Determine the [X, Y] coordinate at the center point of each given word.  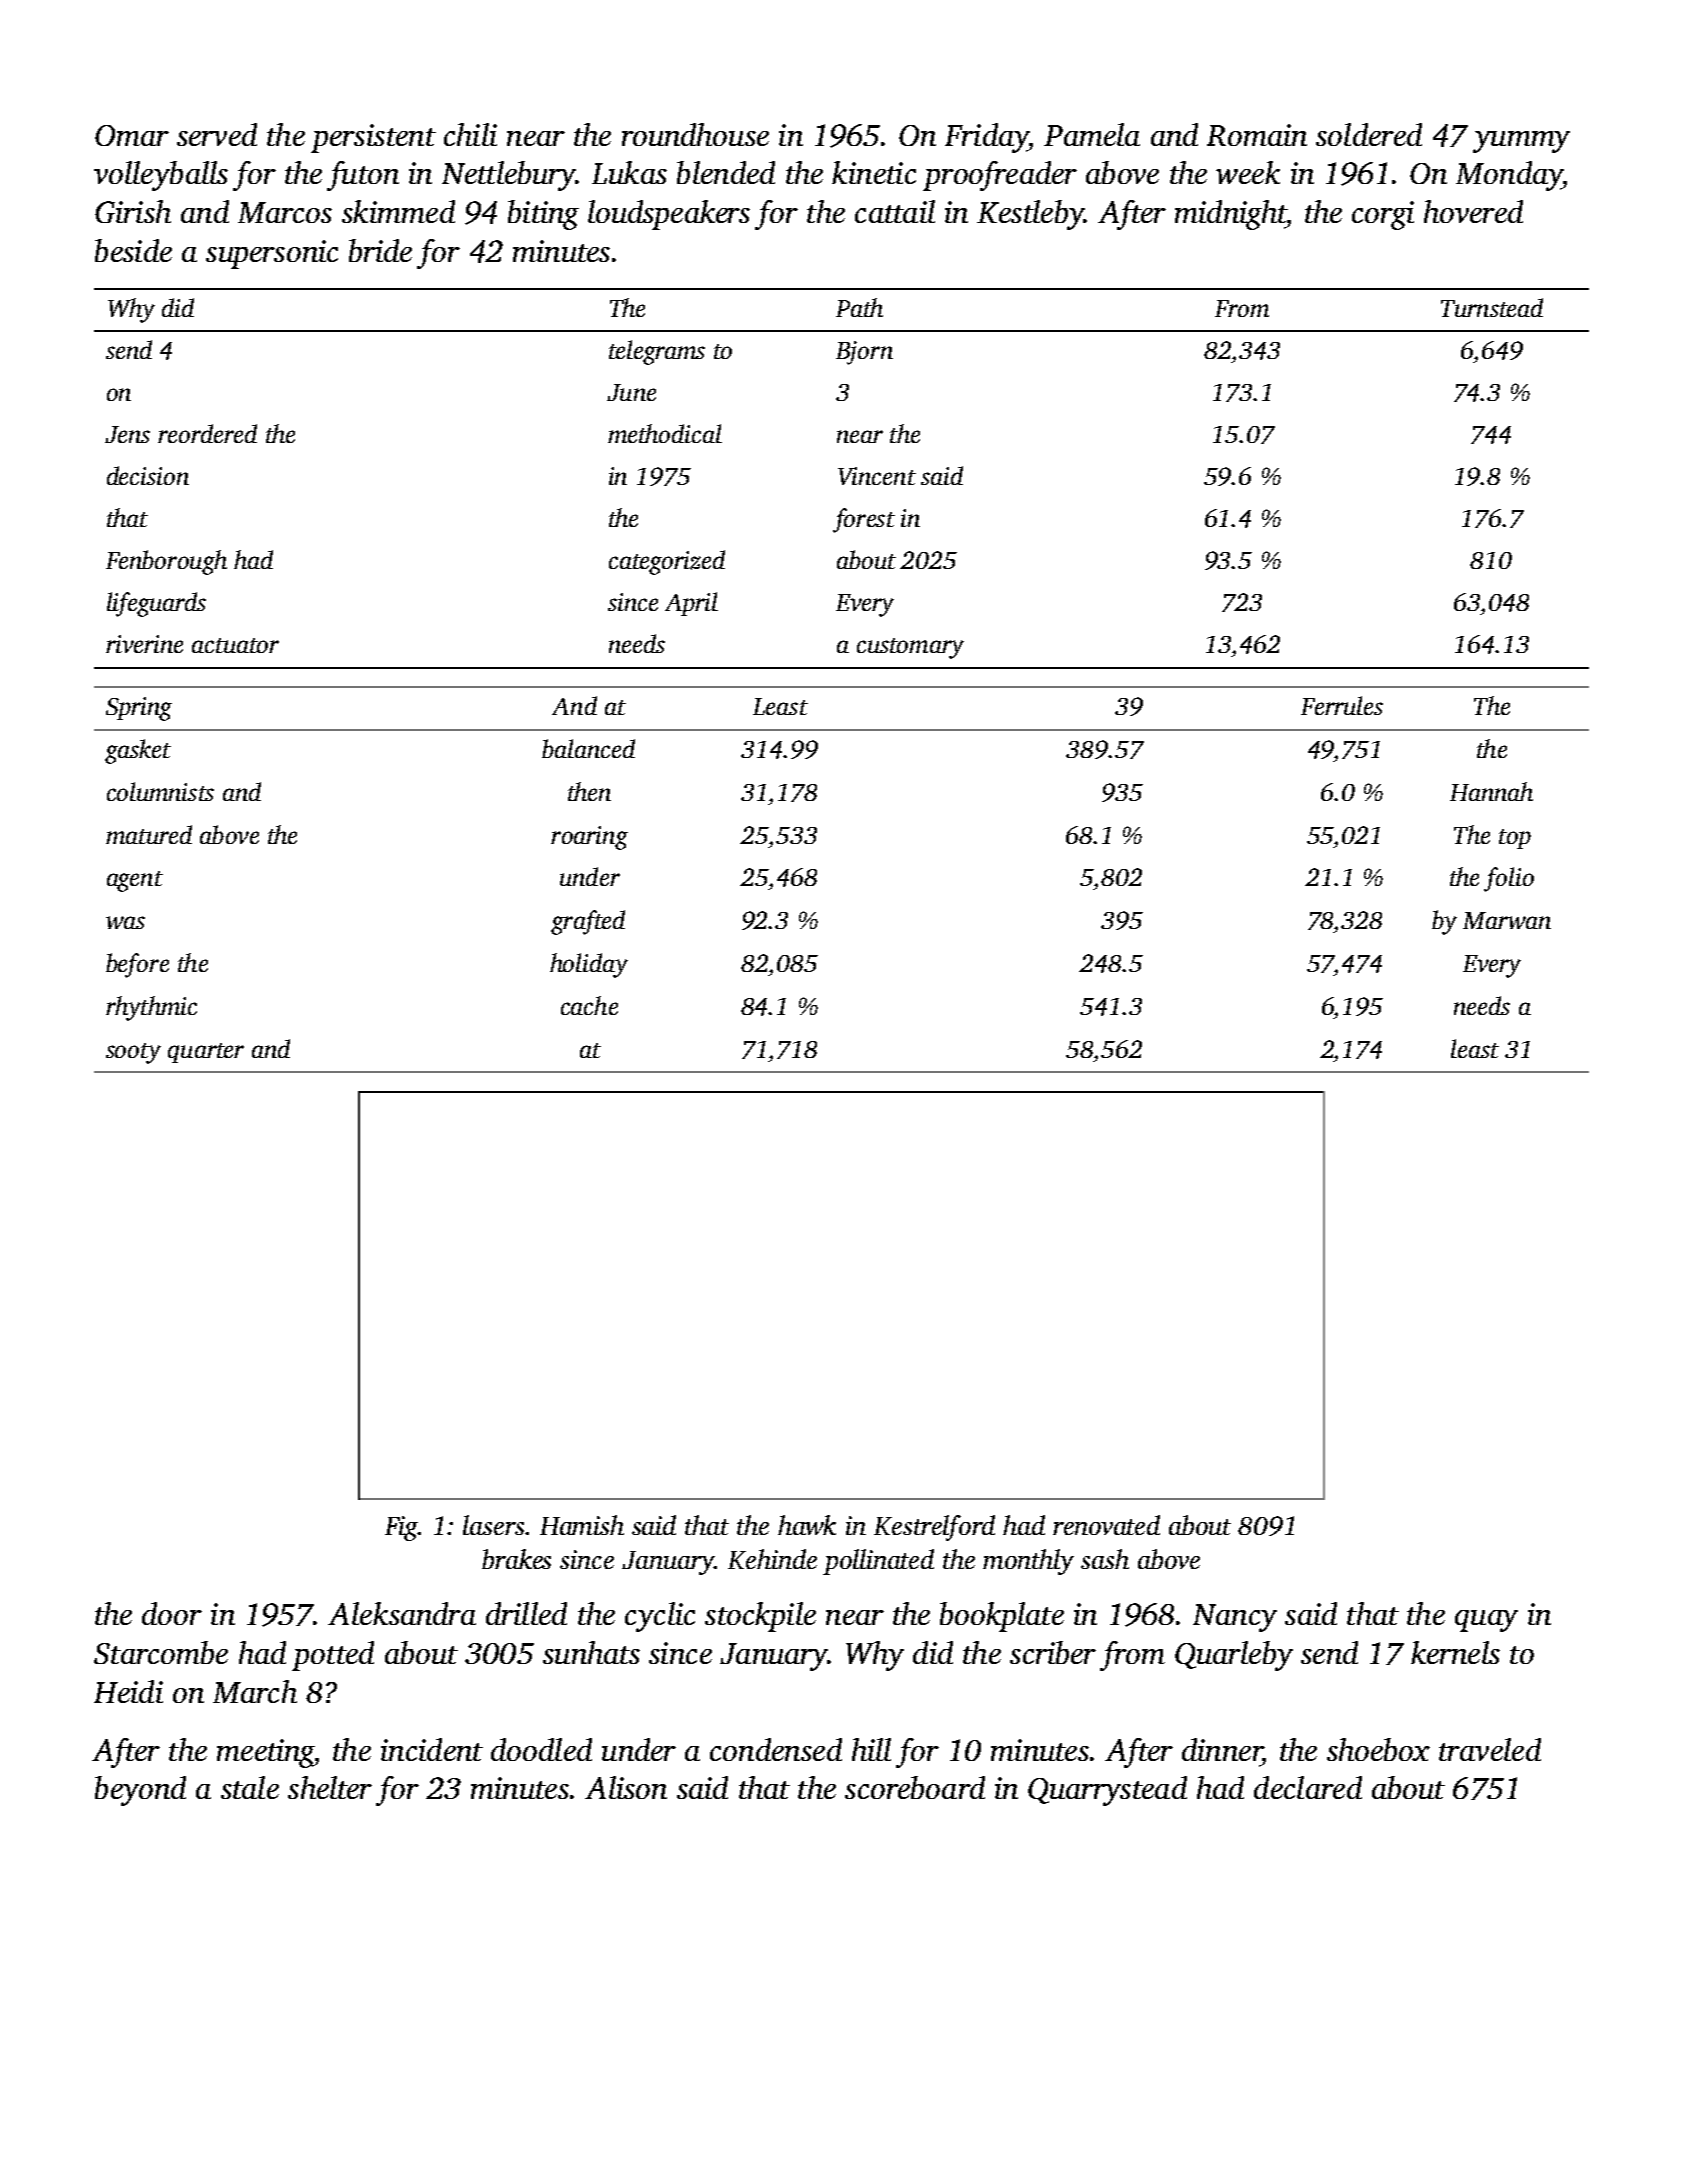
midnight [1230, 215]
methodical [665, 433]
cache [589, 1005]
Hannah [1491, 791]
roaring [589, 838]
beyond [140, 1791]
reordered [207, 433]
